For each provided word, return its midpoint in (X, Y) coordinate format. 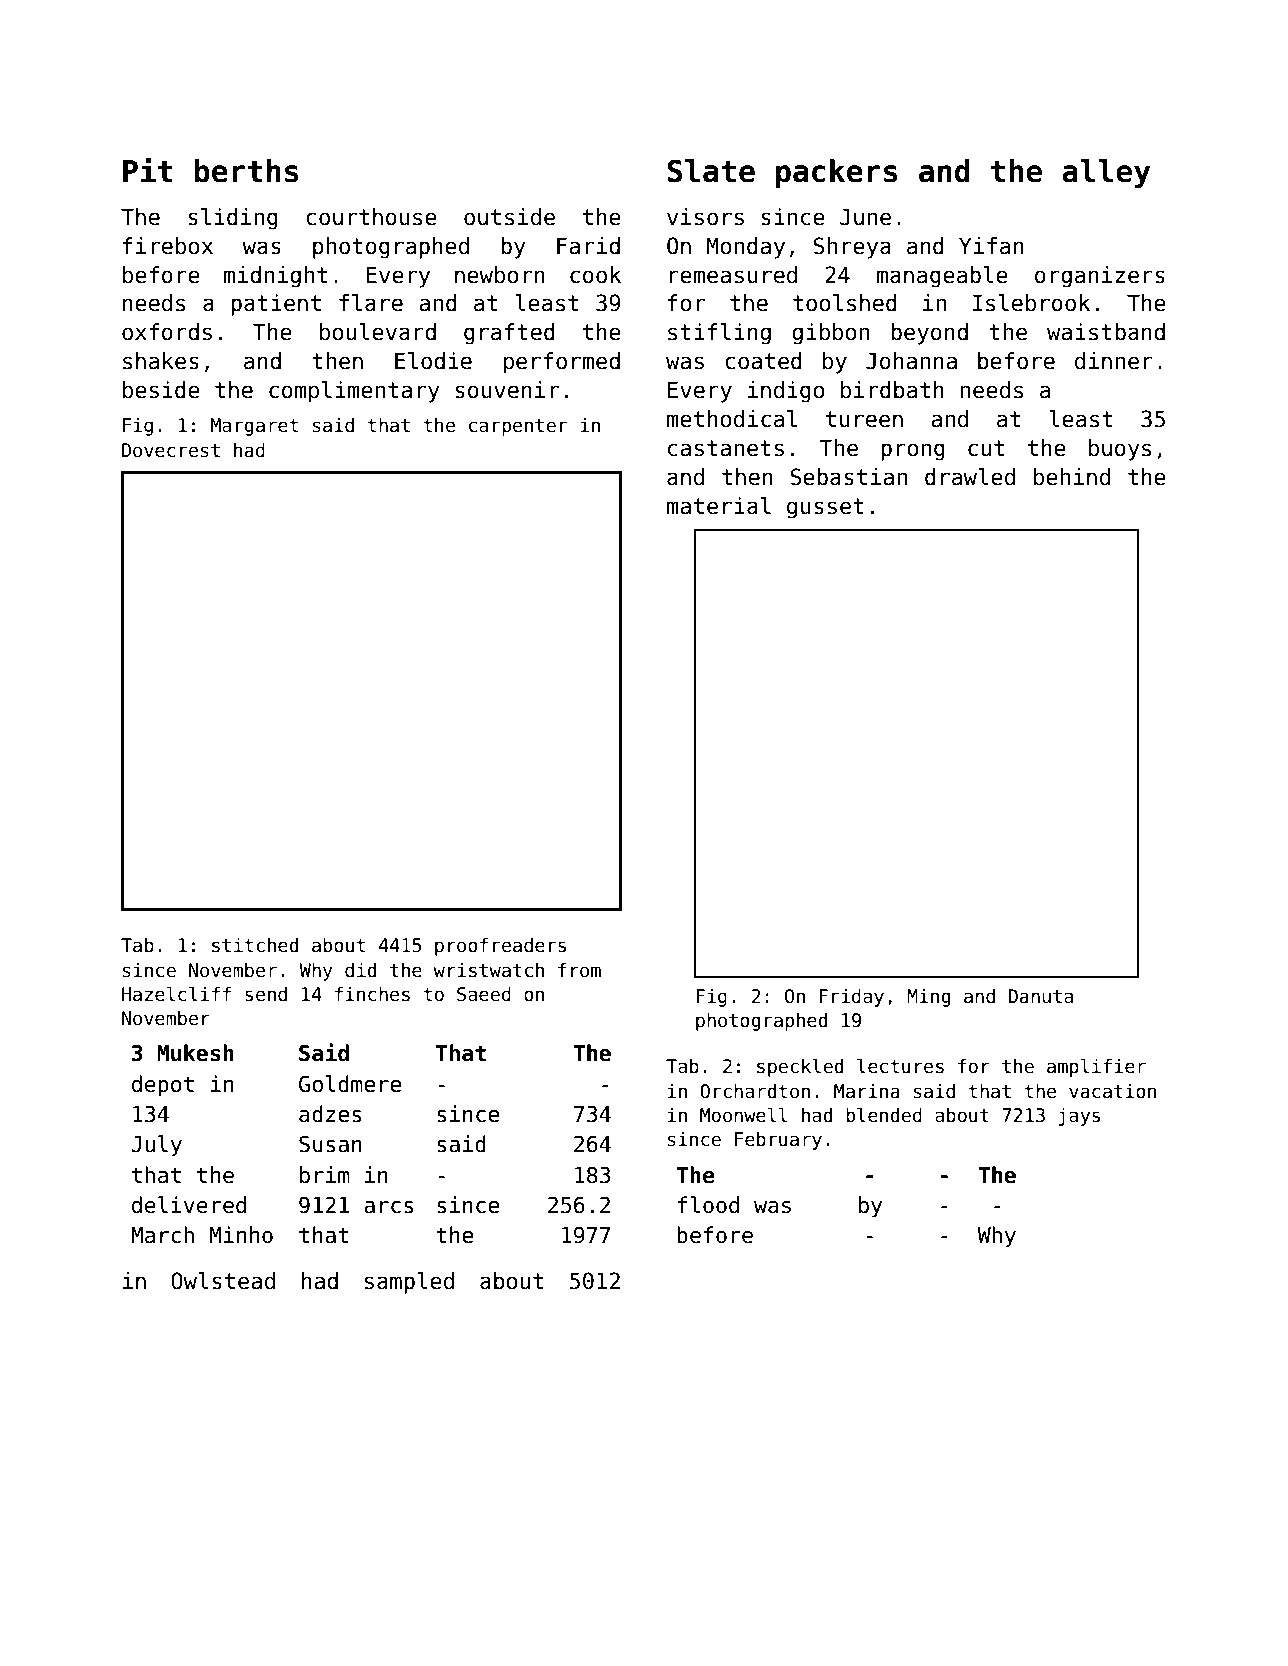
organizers (1100, 277)
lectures (900, 1066)
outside (509, 217)
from (579, 970)
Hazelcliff (176, 994)
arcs (389, 1207)
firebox (168, 246)
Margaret (254, 427)
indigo (786, 392)
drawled (970, 477)
